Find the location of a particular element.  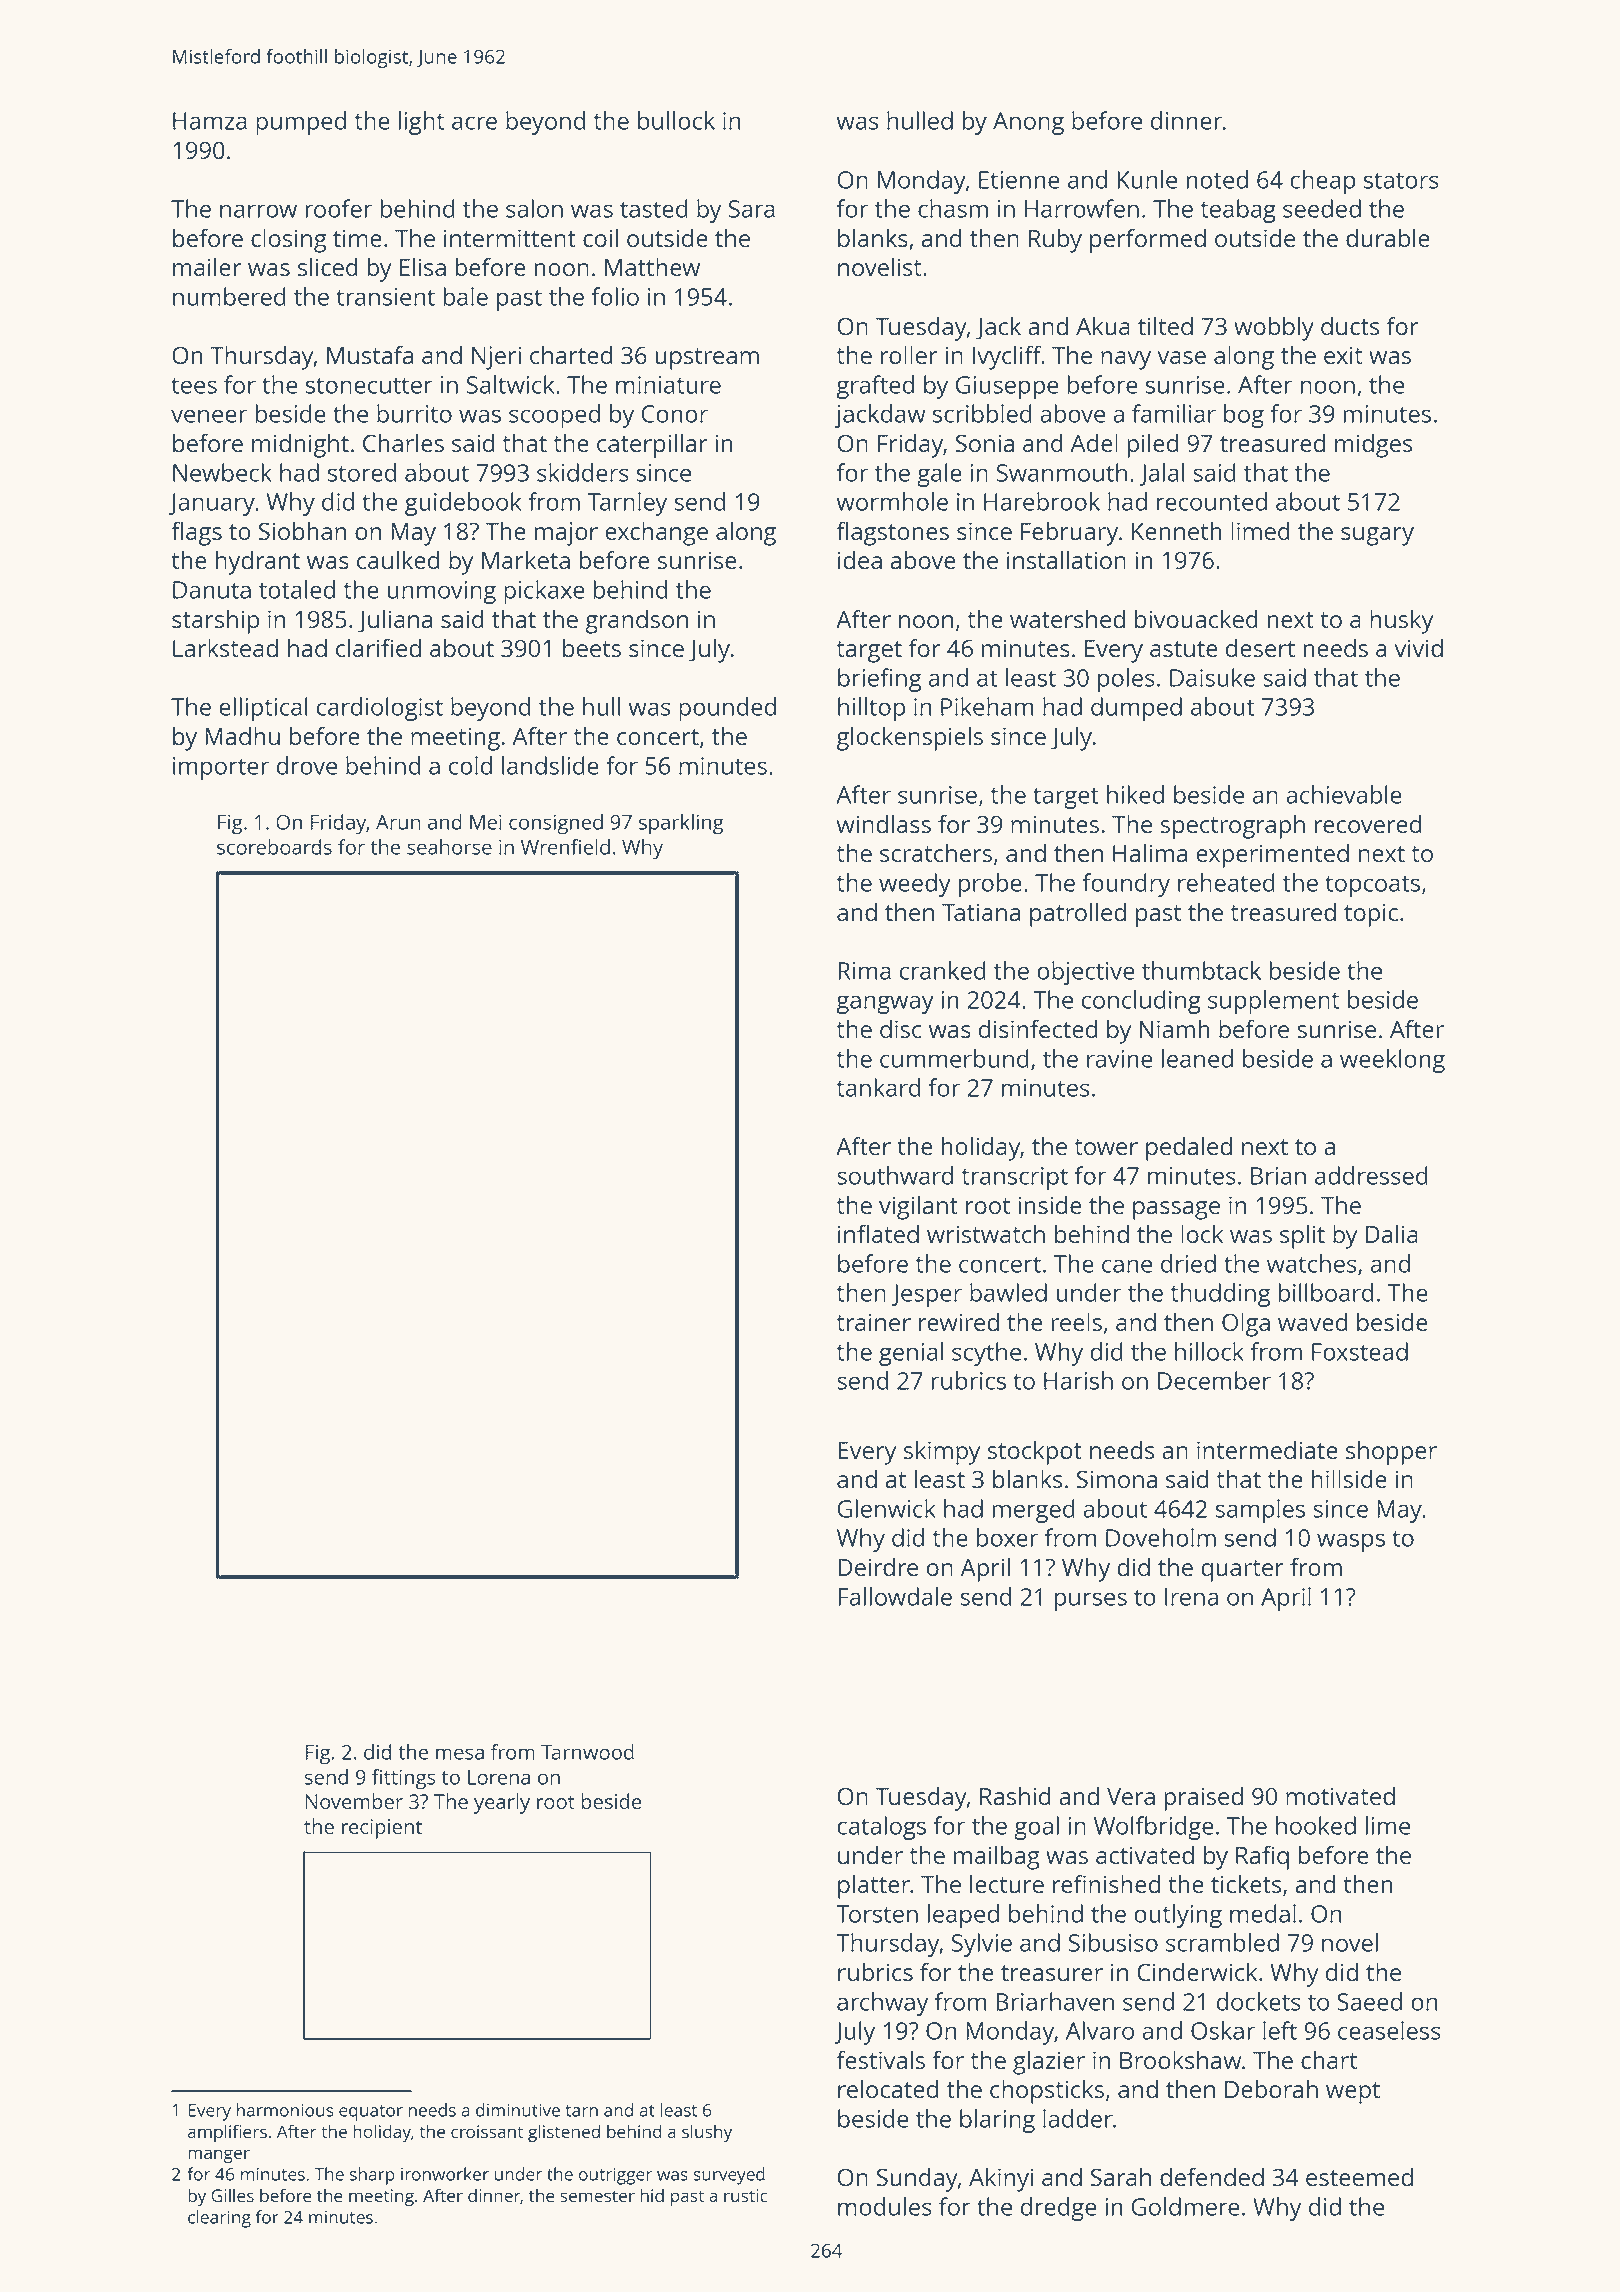

familiar is located at coordinates (1174, 413).
